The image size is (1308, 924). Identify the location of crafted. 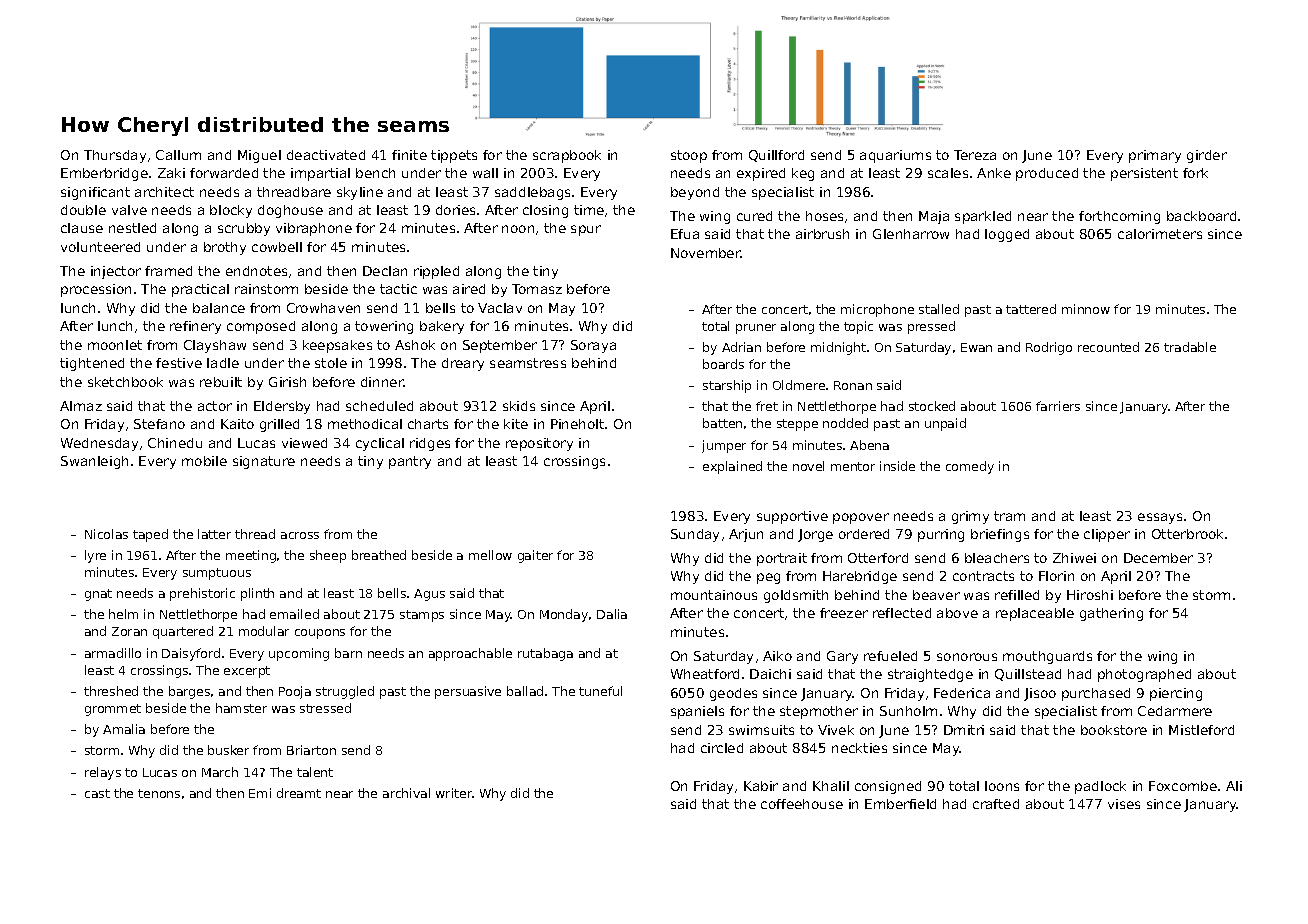
(996, 804).
